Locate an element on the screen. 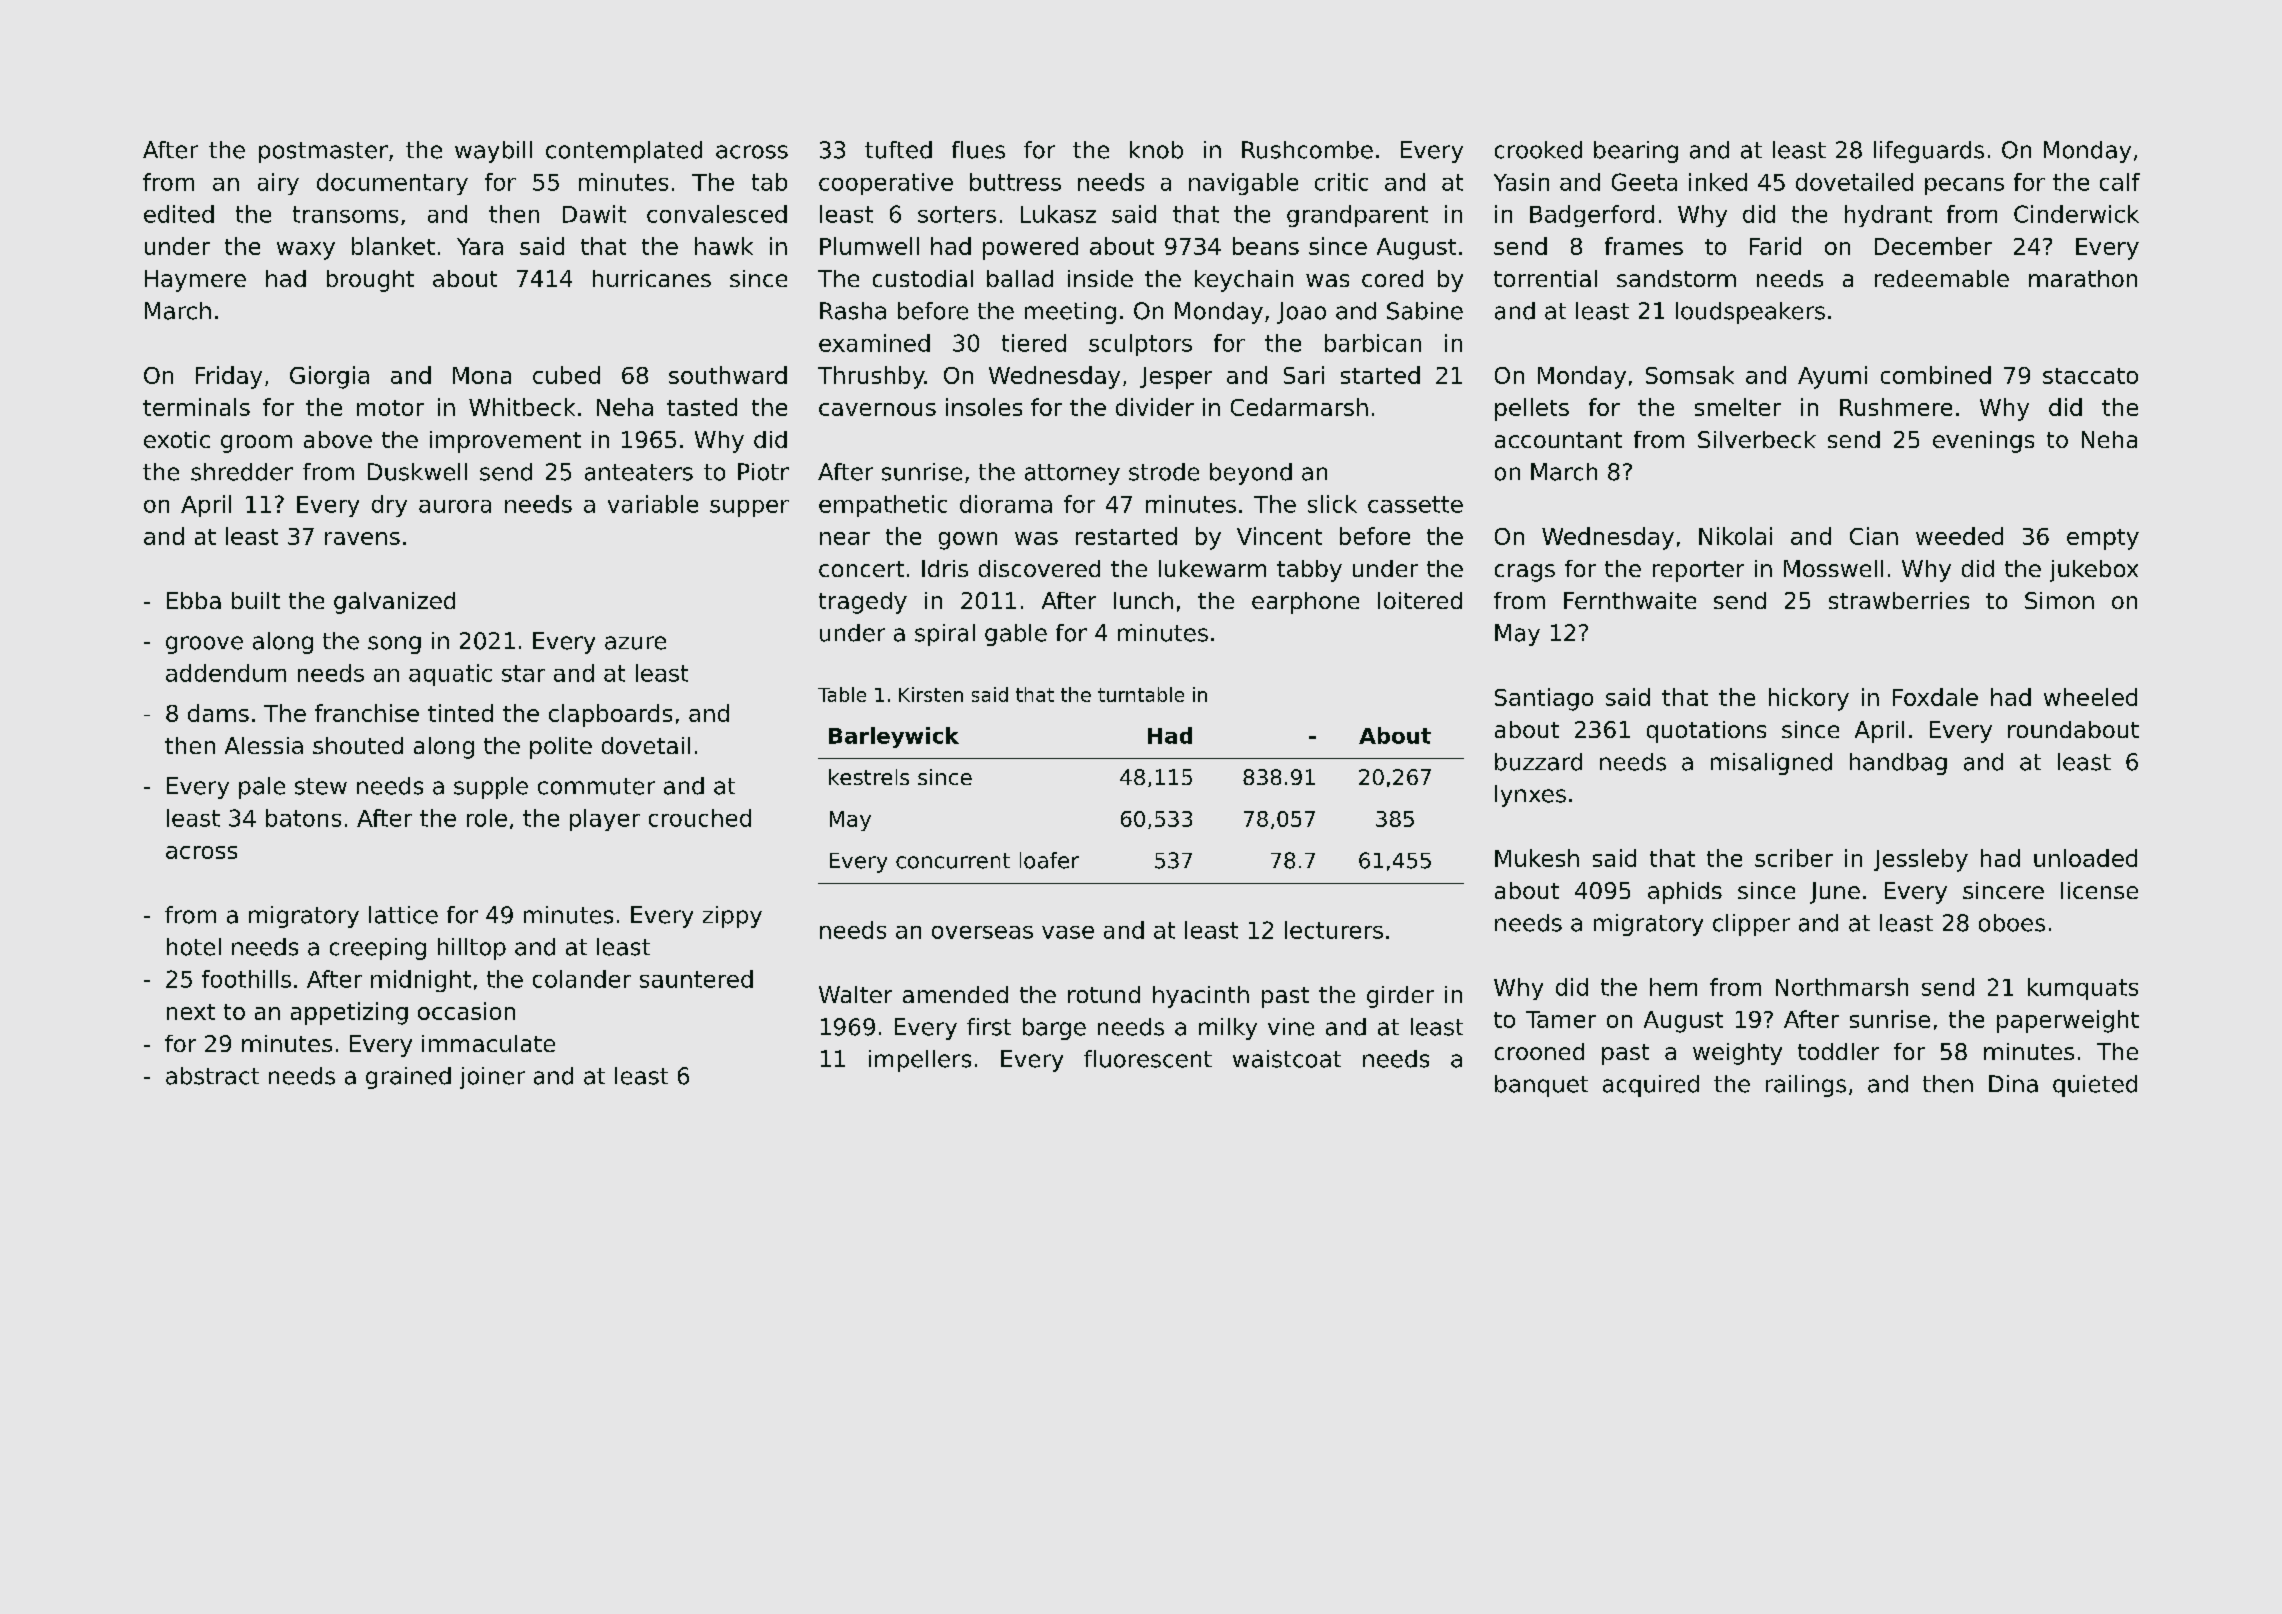 Image resolution: width=2282 pixels, height=1614 pixels. spiral is located at coordinates (945, 635).
